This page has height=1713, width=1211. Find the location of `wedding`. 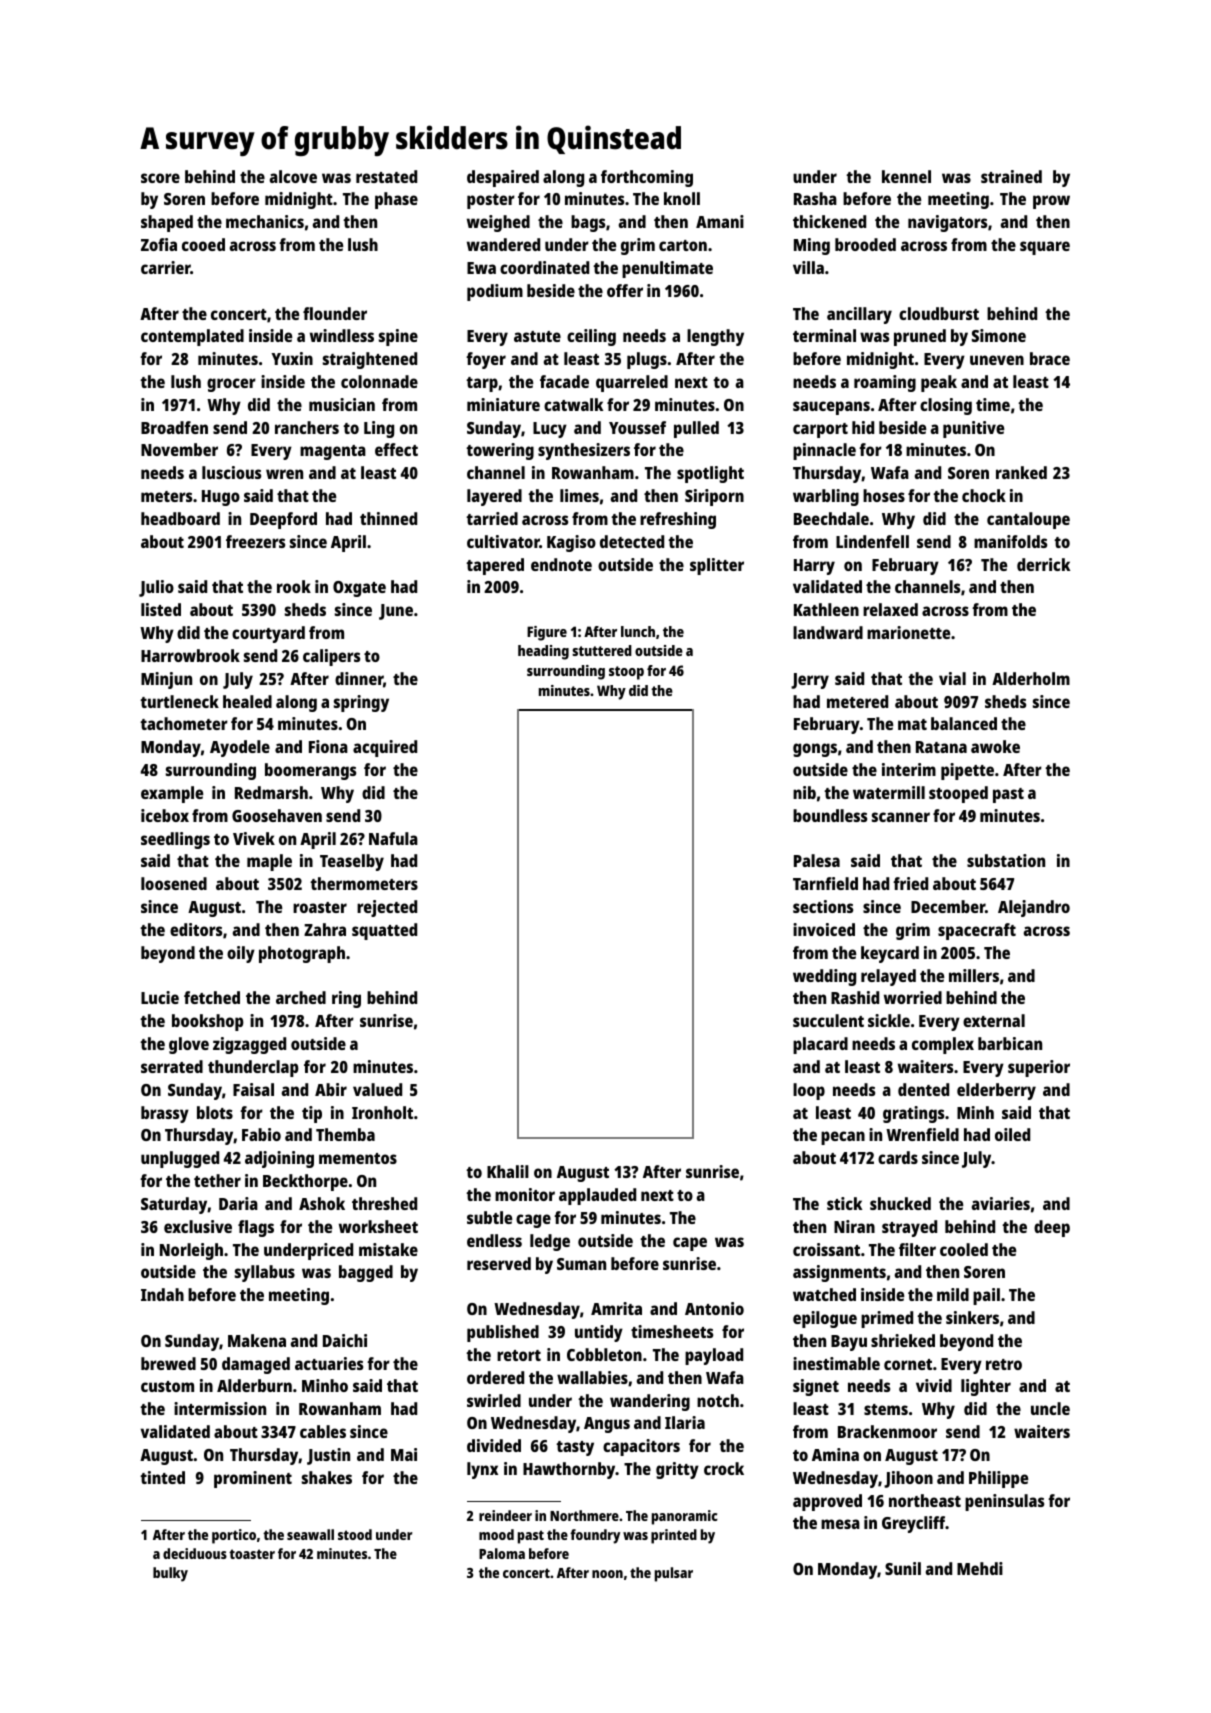

wedding is located at coordinates (824, 977).
